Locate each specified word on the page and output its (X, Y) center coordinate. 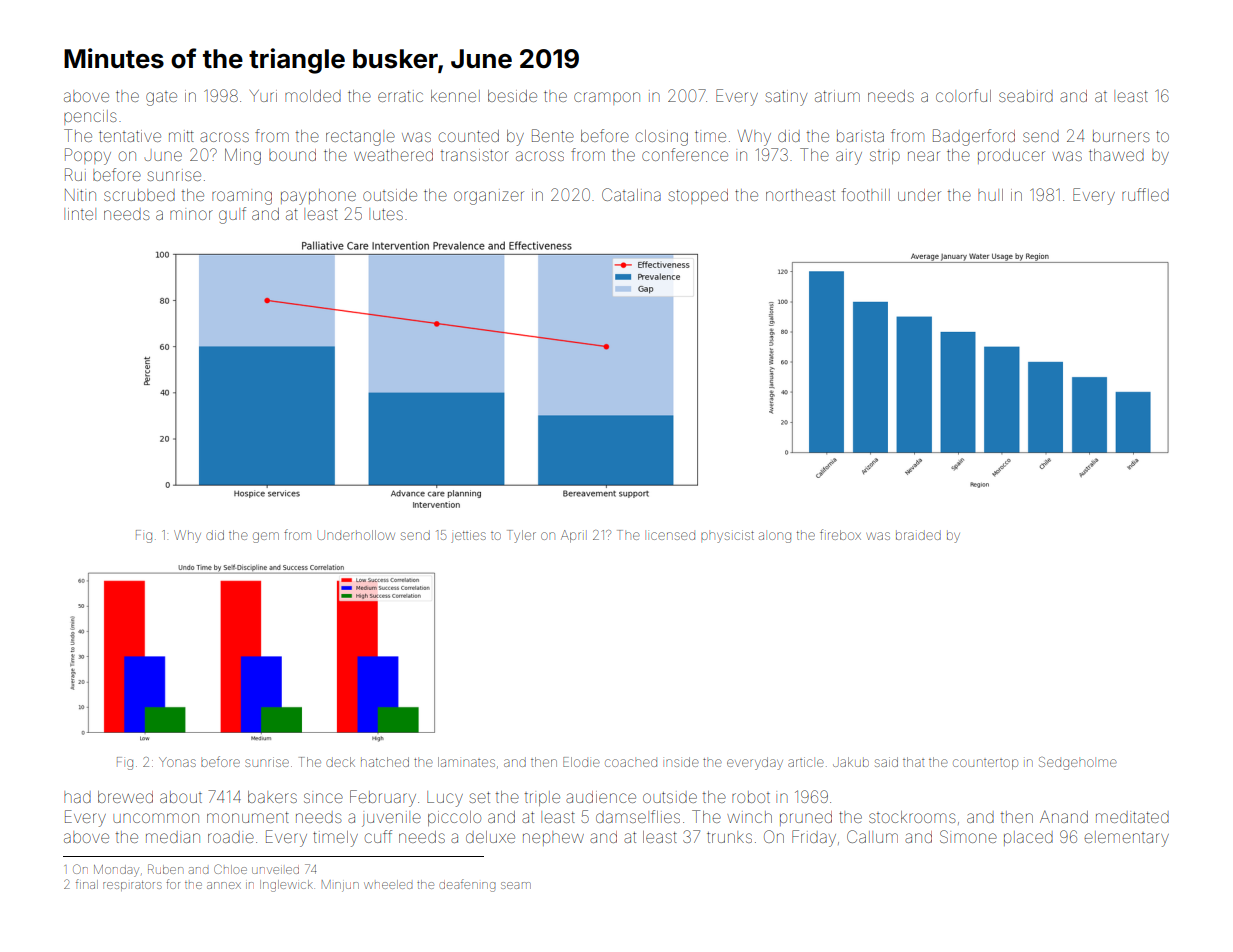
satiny (786, 98)
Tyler (521, 536)
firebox (840, 534)
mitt (181, 136)
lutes (386, 214)
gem (266, 537)
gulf (232, 215)
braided (918, 535)
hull (990, 195)
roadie (231, 837)
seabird (1026, 96)
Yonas (177, 762)
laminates (466, 762)
